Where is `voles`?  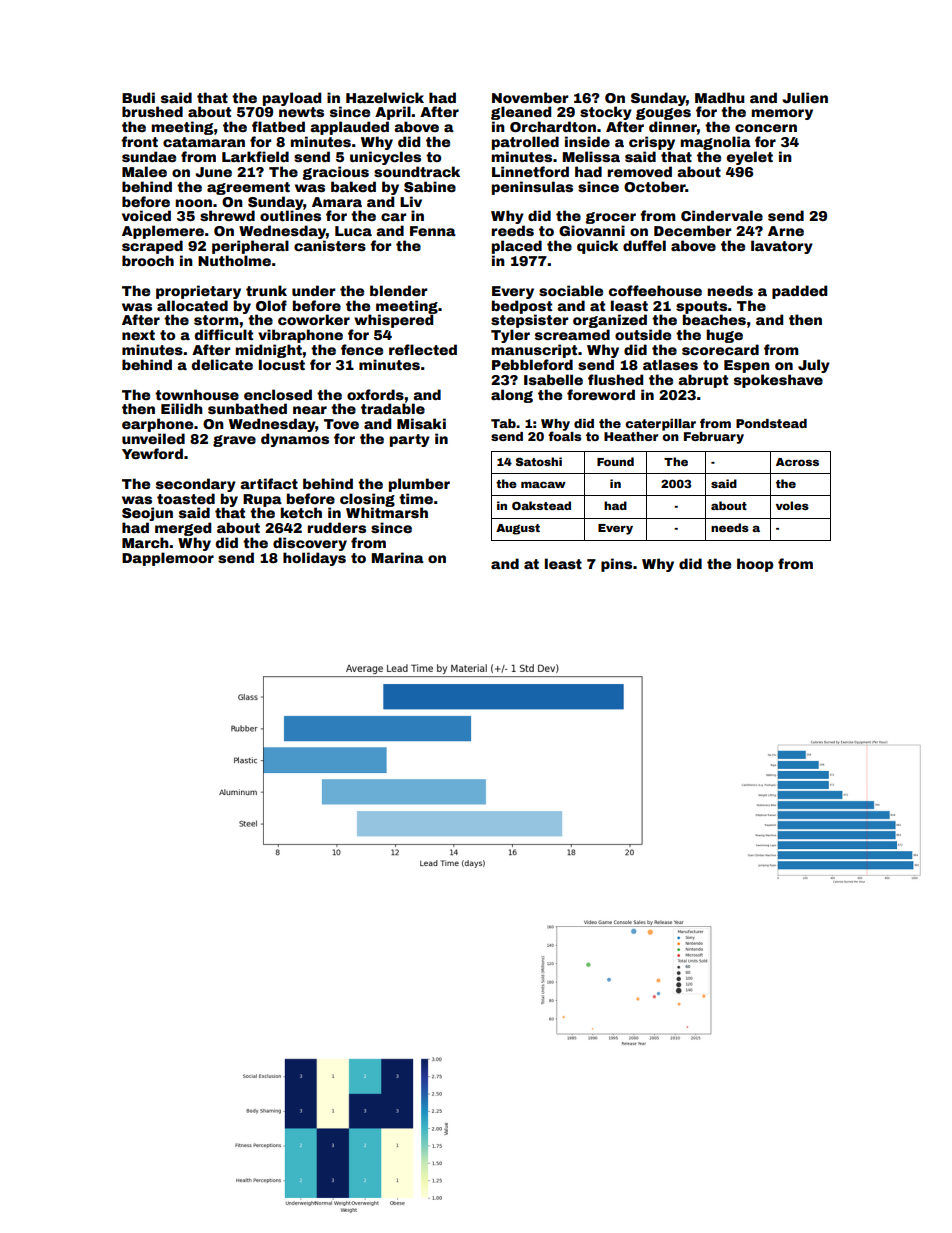 voles is located at coordinates (792, 505).
